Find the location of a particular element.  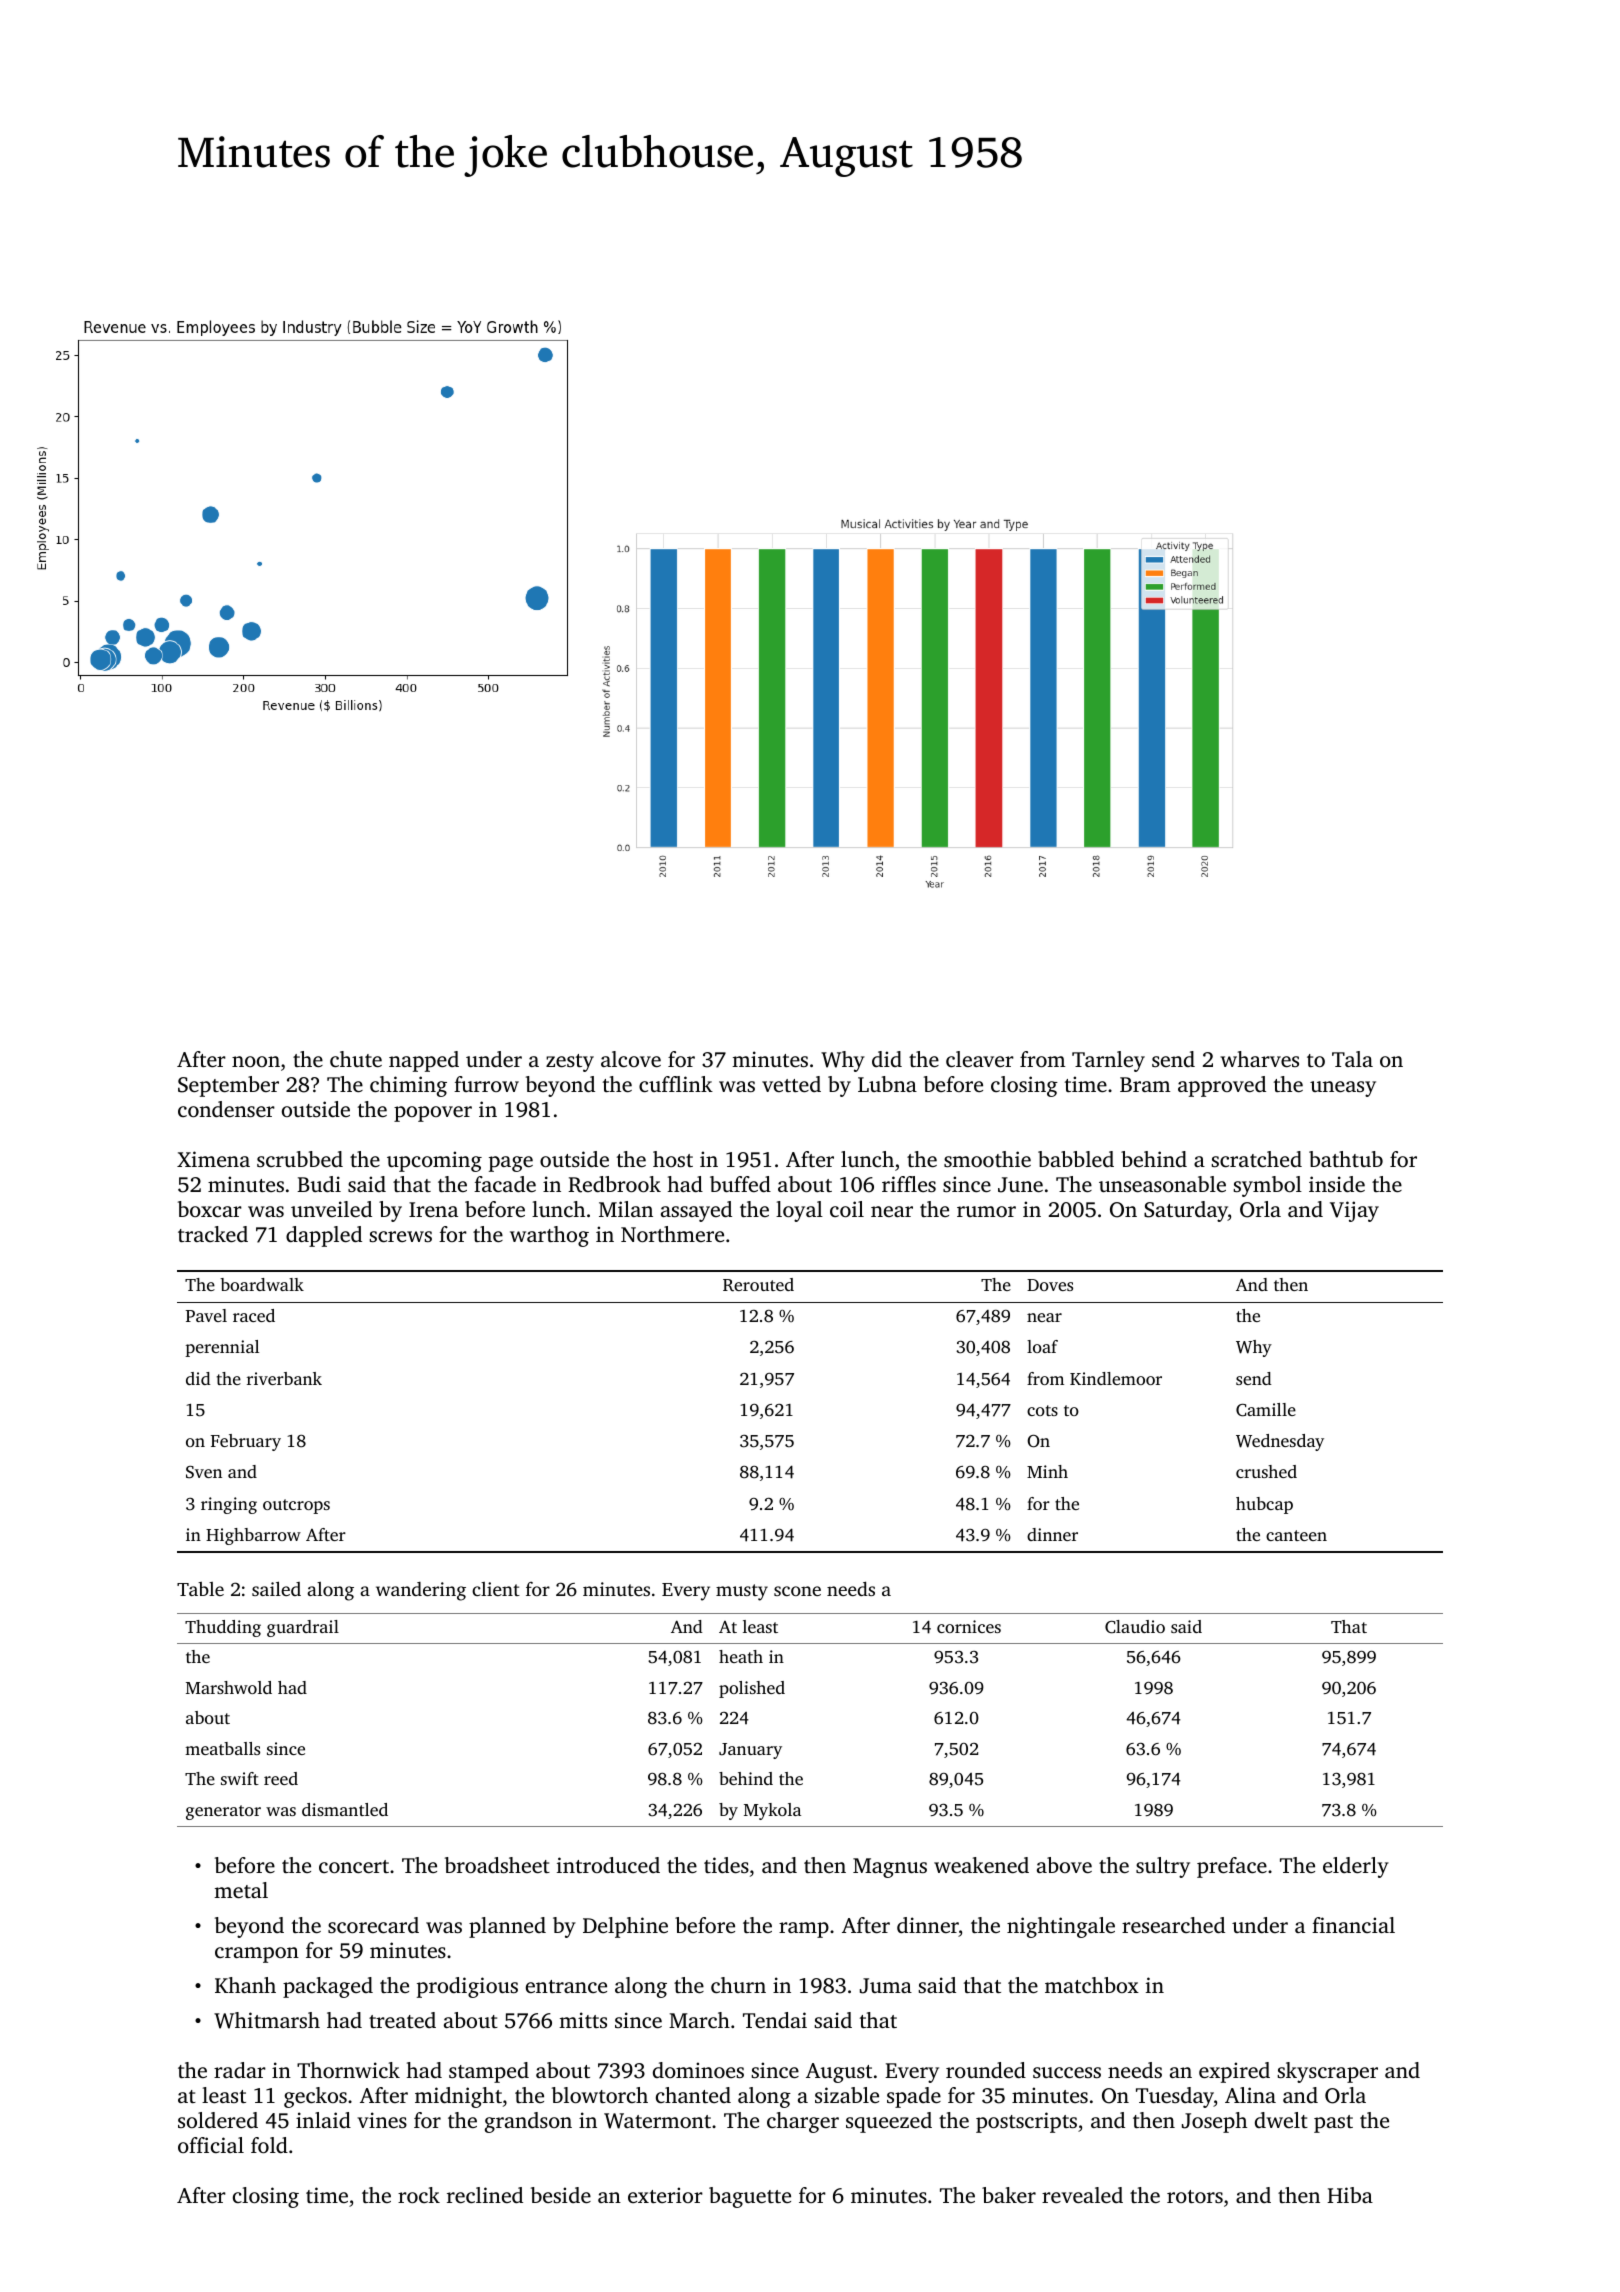

sailed is located at coordinates (276, 1588).
